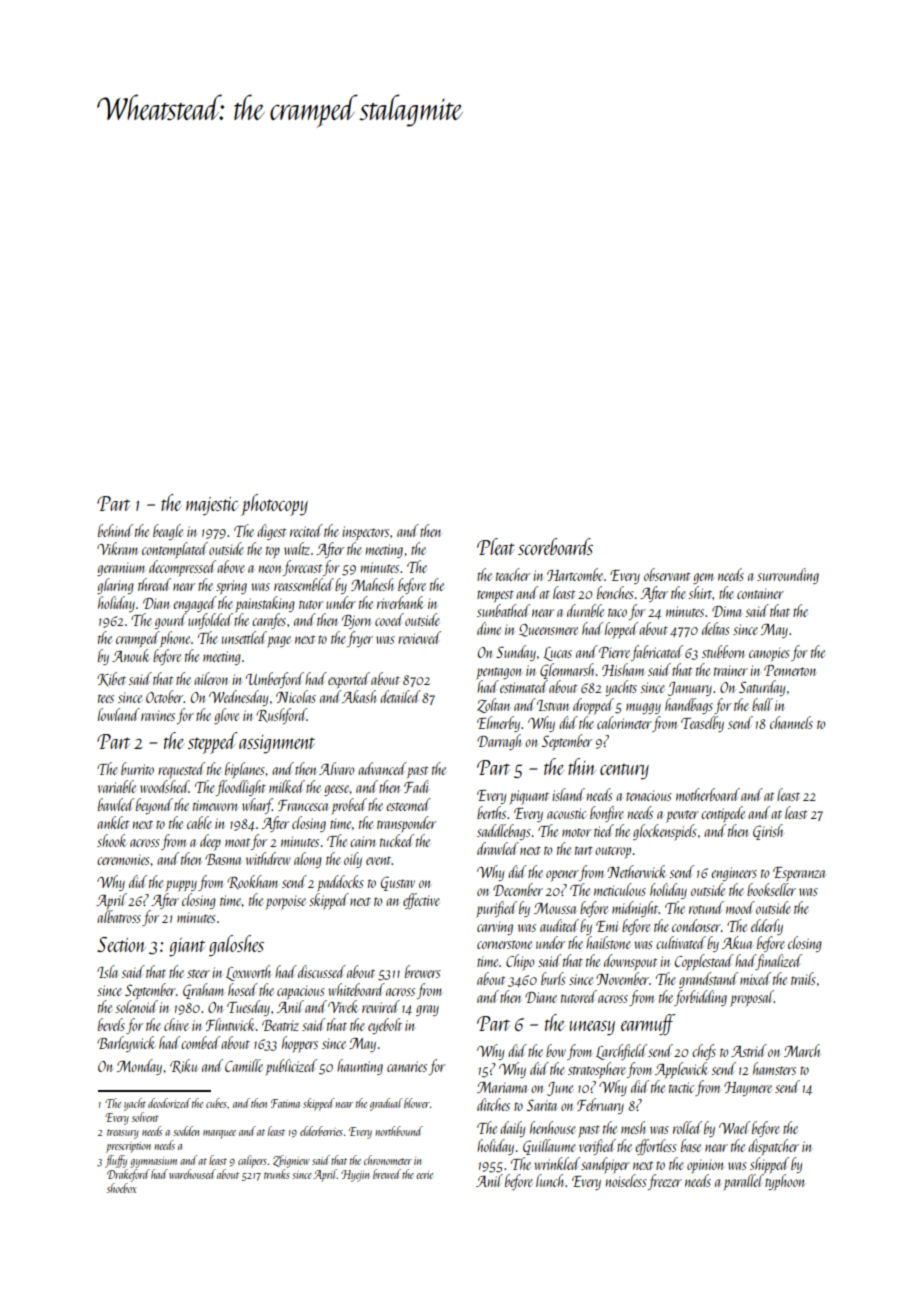 The height and width of the document is (1311, 924). What do you see at coordinates (212, 506) in the document?
I see `majestic` at bounding box center [212, 506].
